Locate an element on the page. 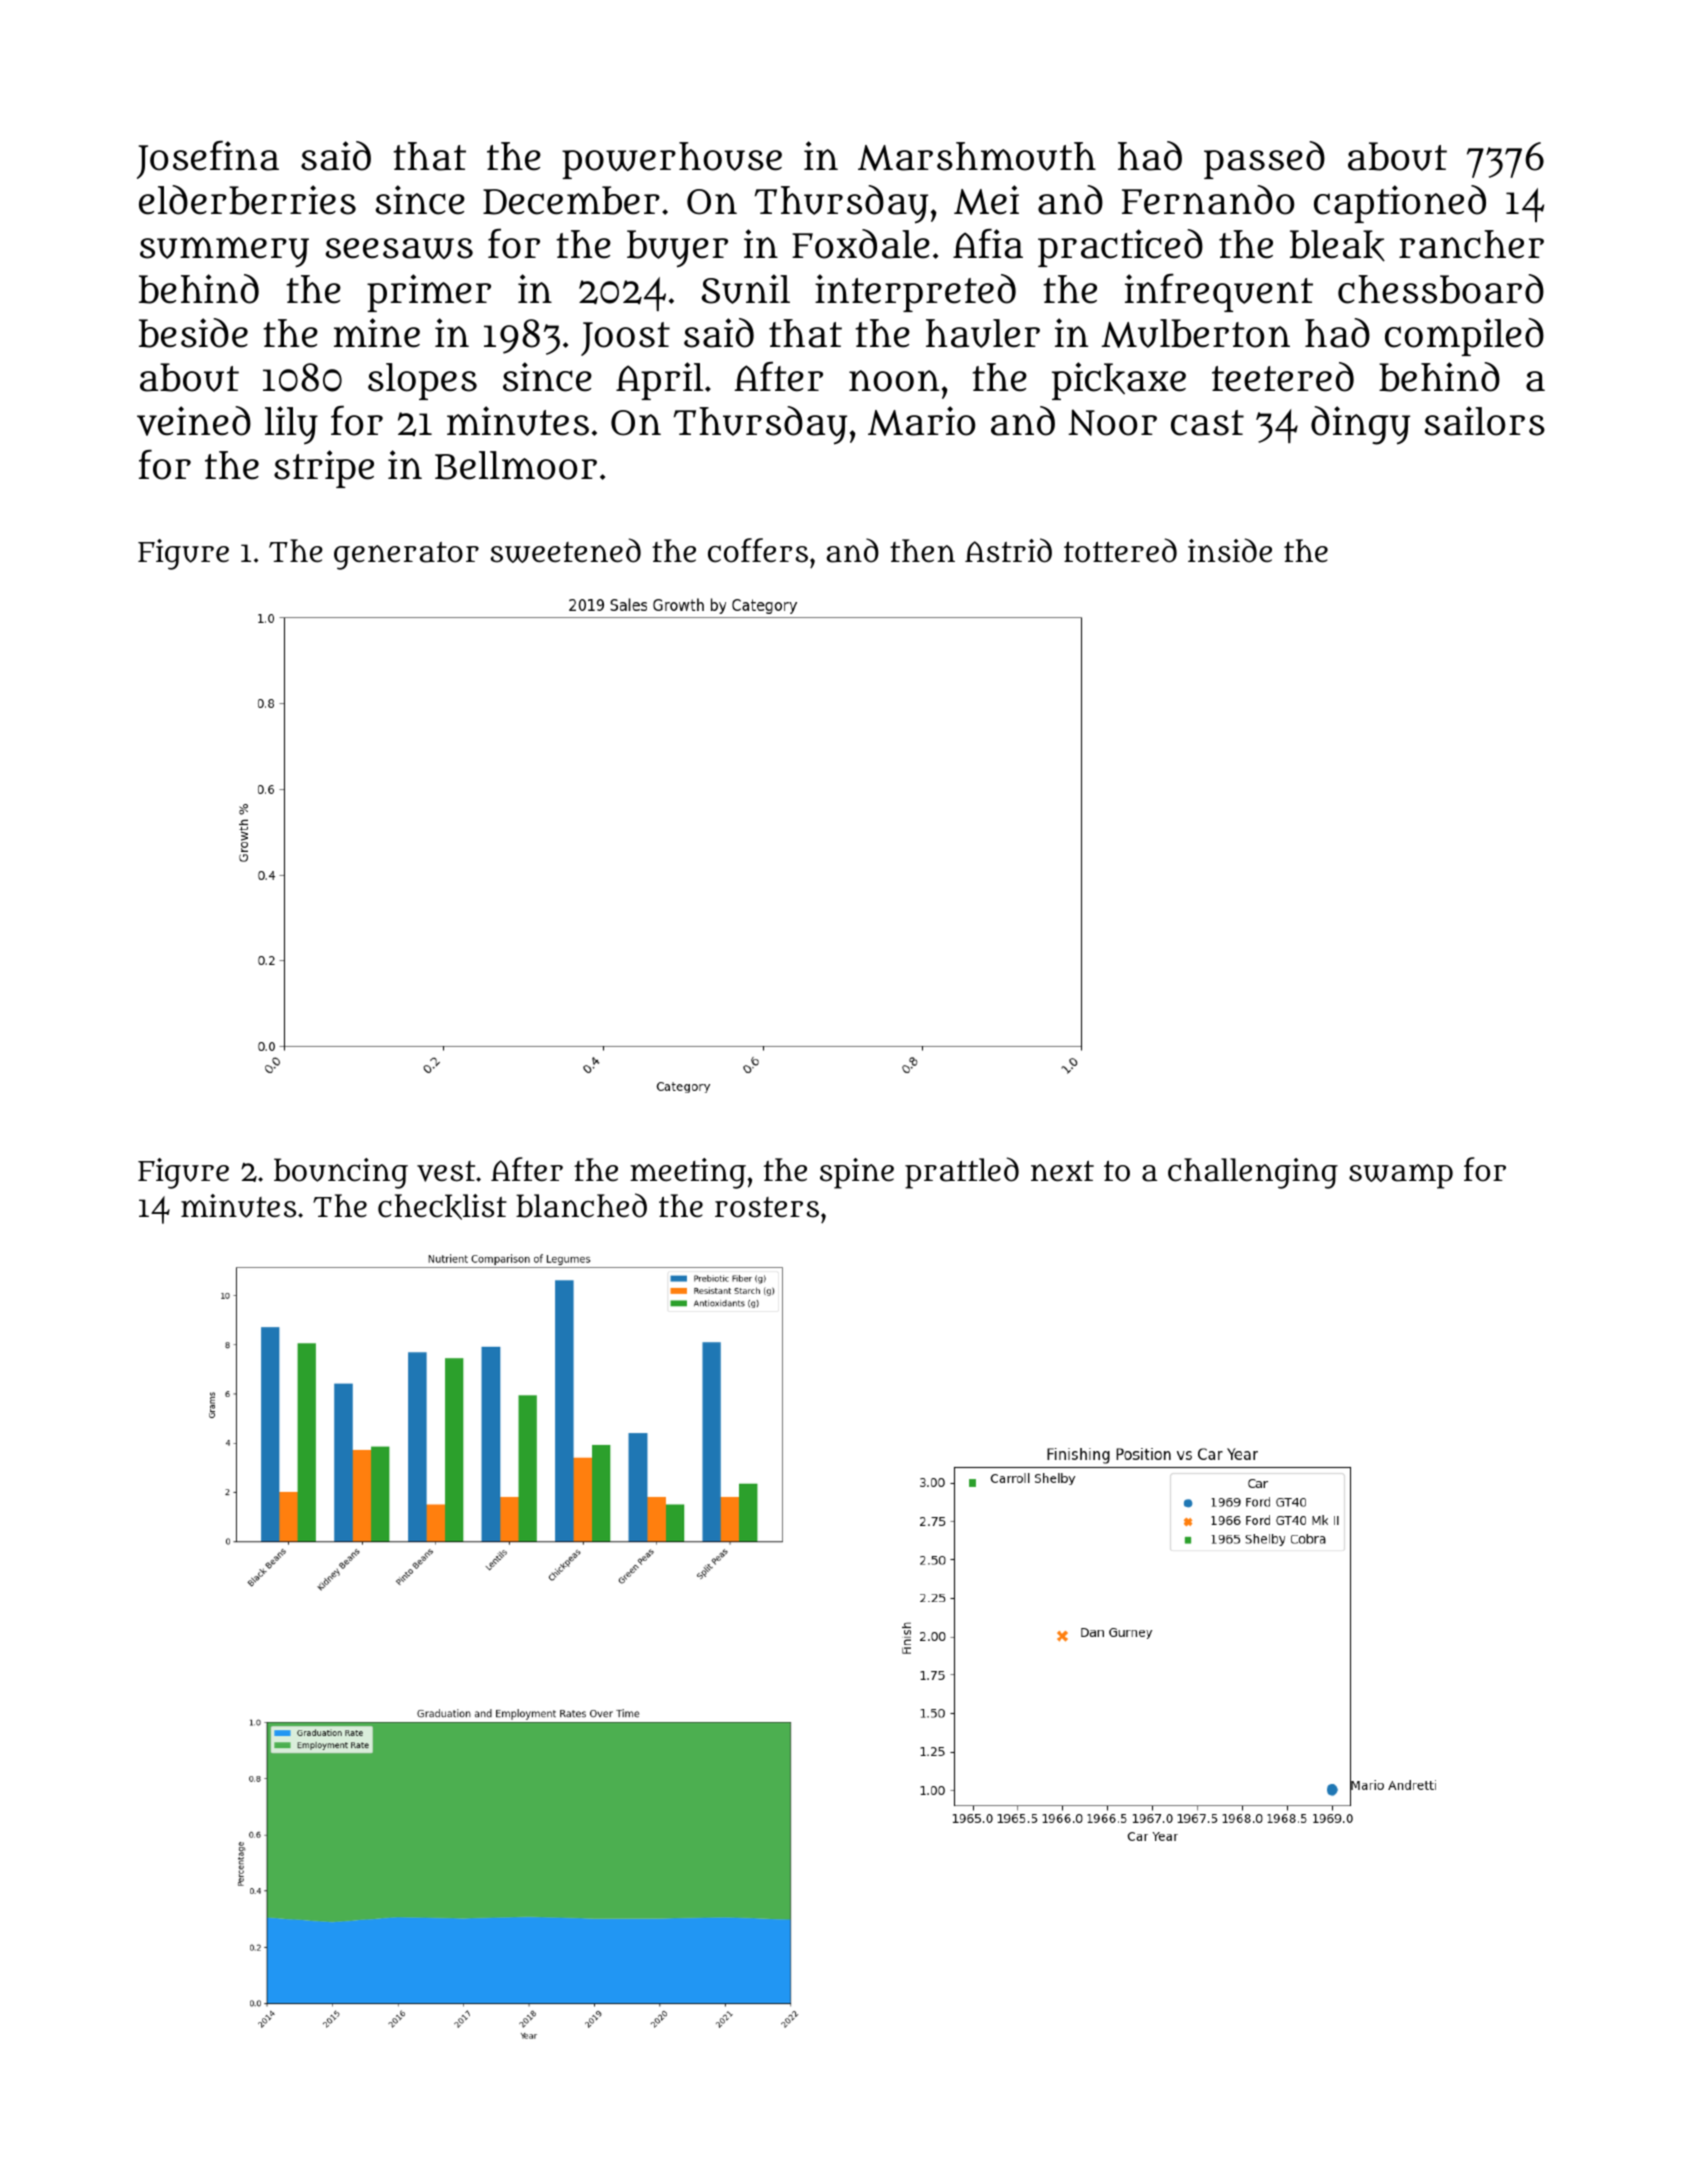 The width and height of the page is (1683, 2178). blanched is located at coordinates (581, 1205).
